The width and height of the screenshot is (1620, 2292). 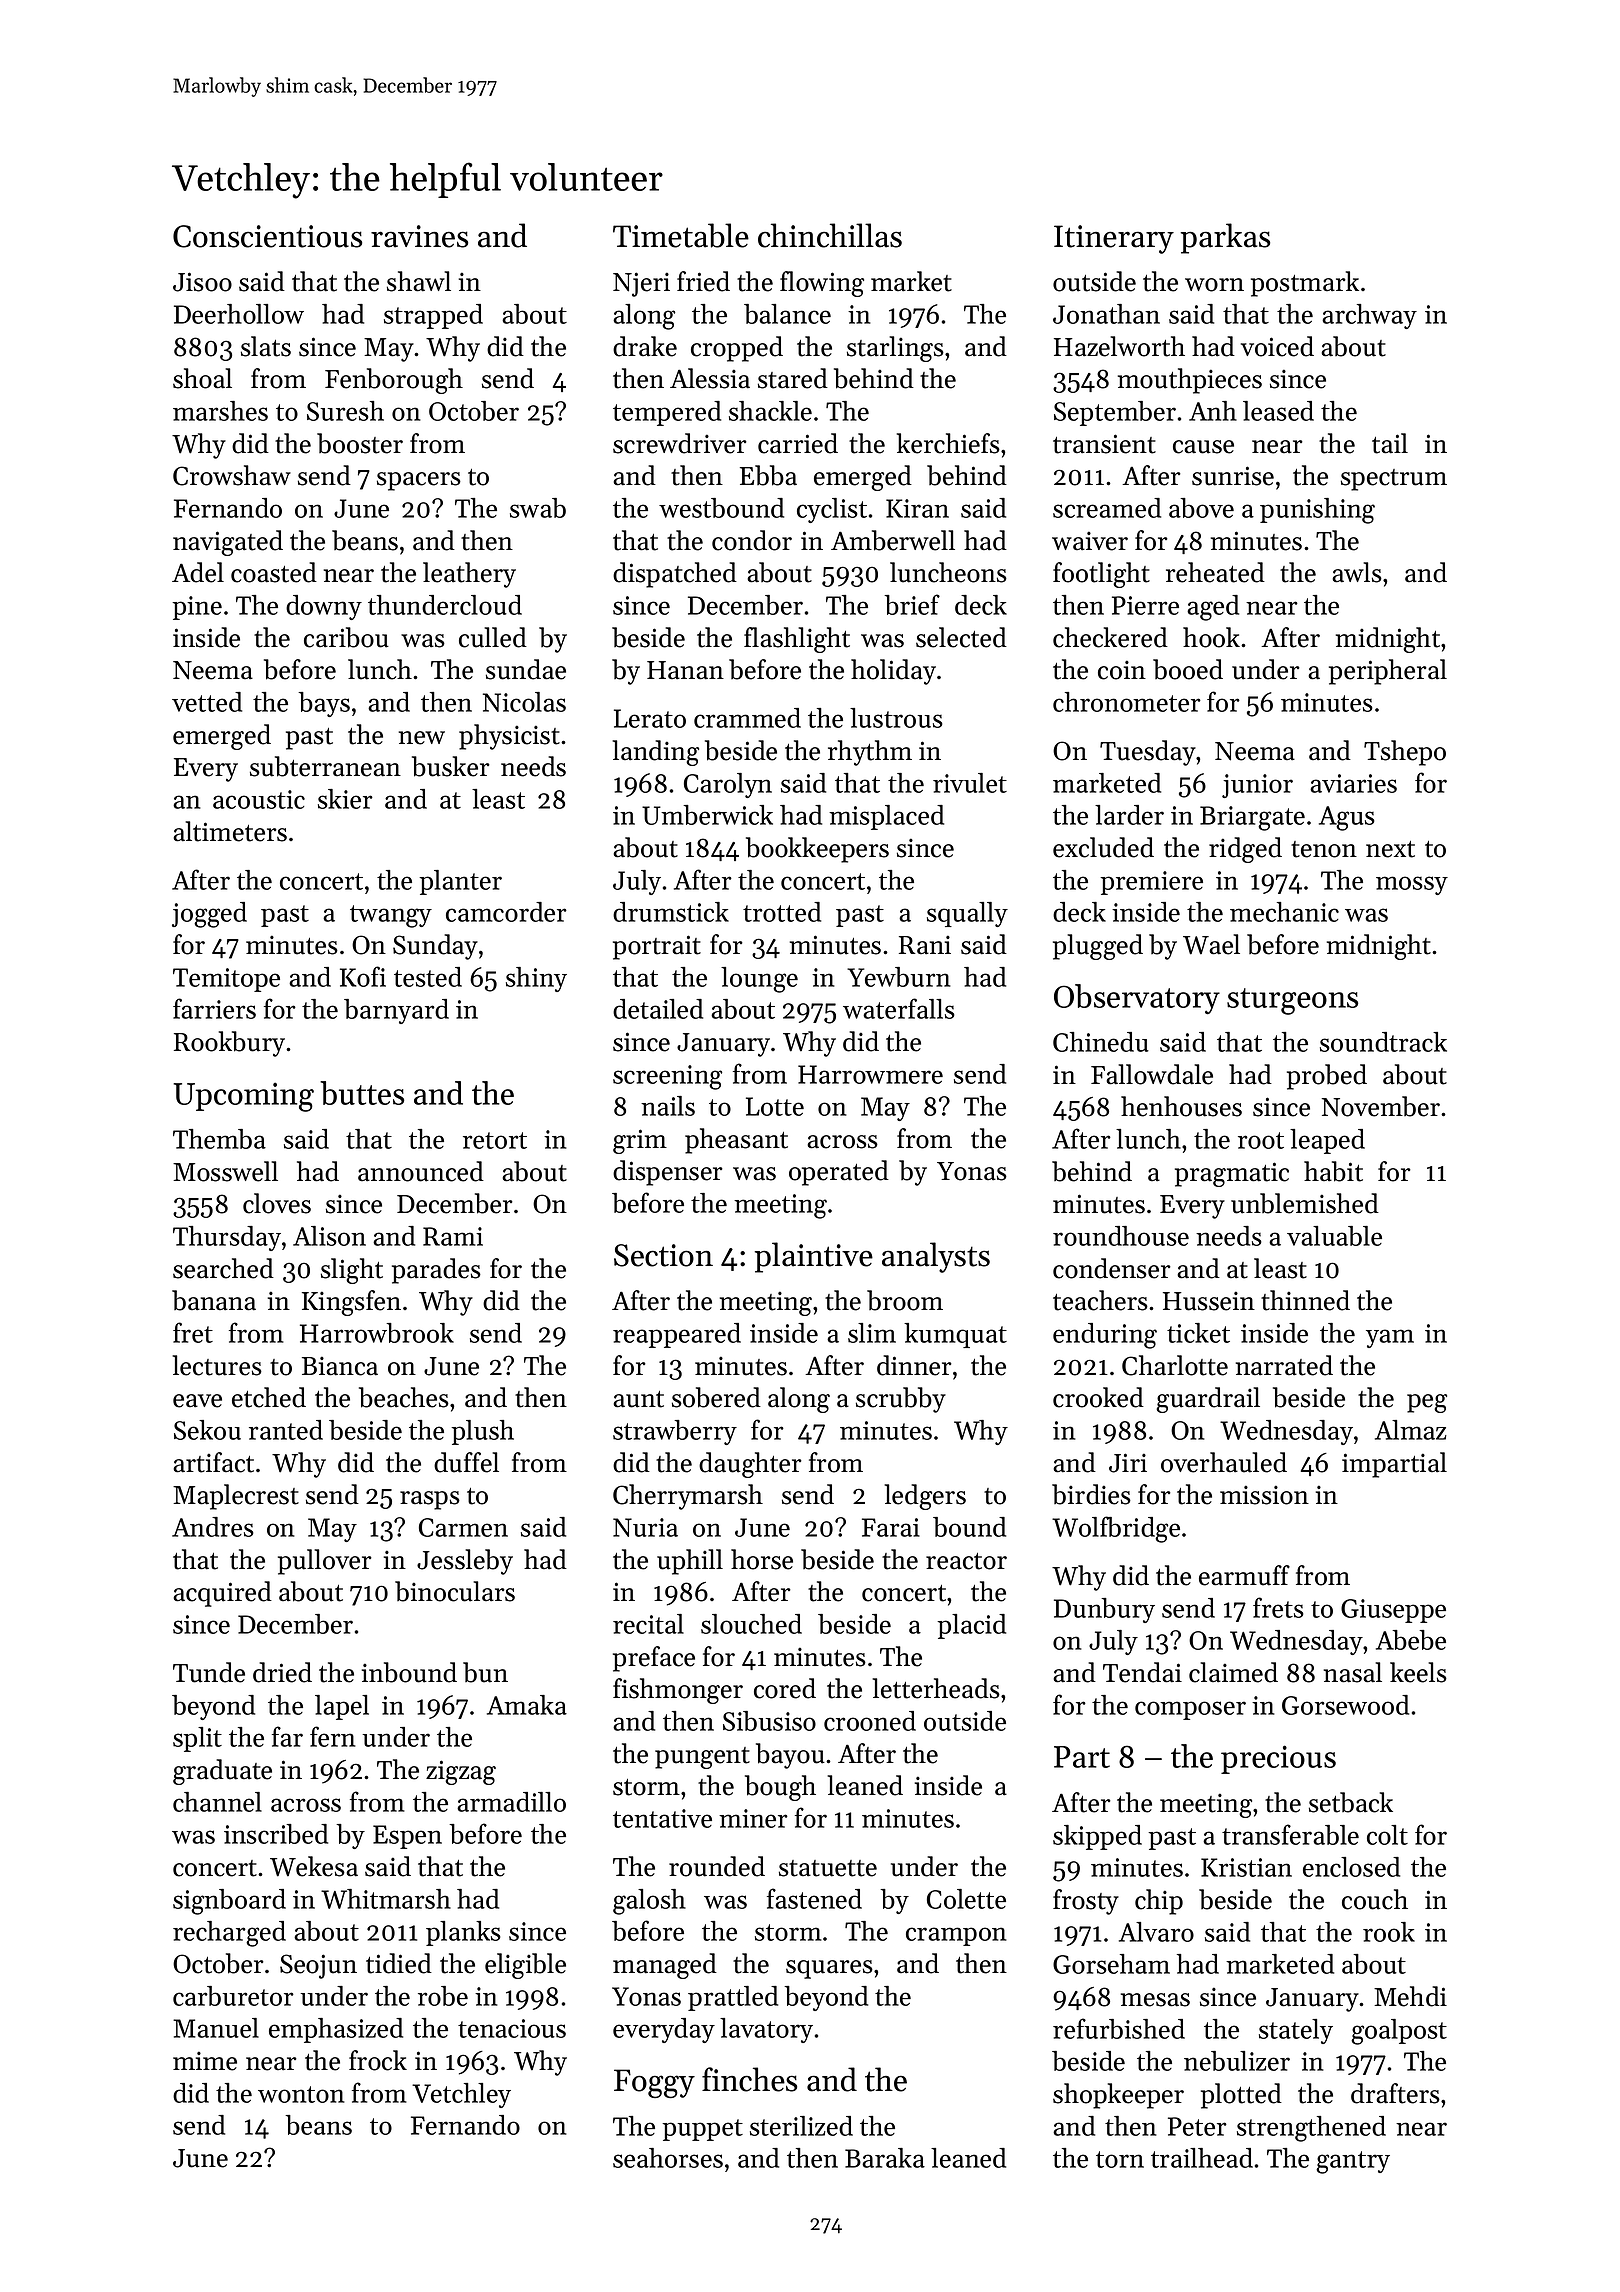 I want to click on chinchillas, so click(x=830, y=235).
